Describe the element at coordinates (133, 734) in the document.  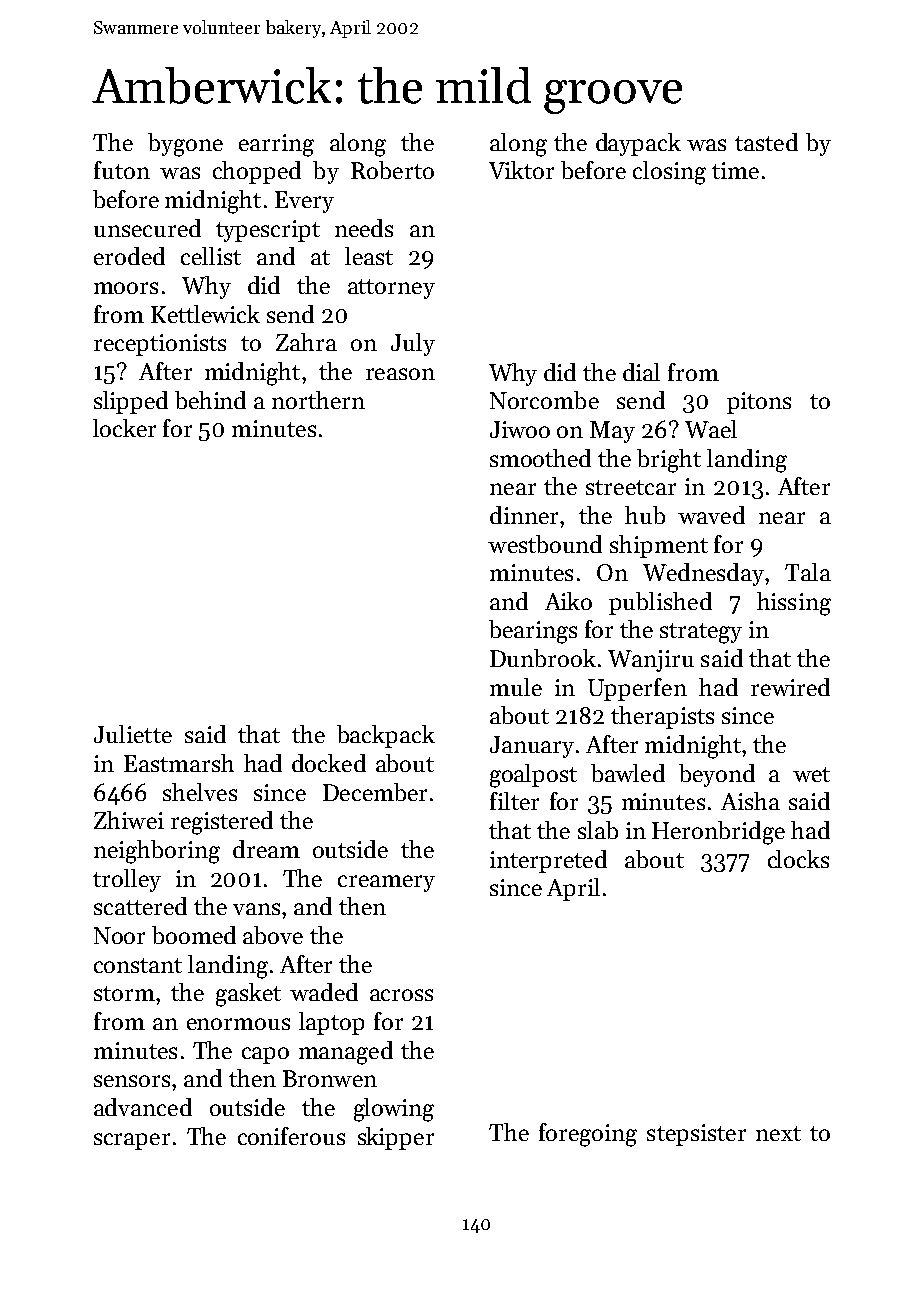
I see `Juliette` at that location.
